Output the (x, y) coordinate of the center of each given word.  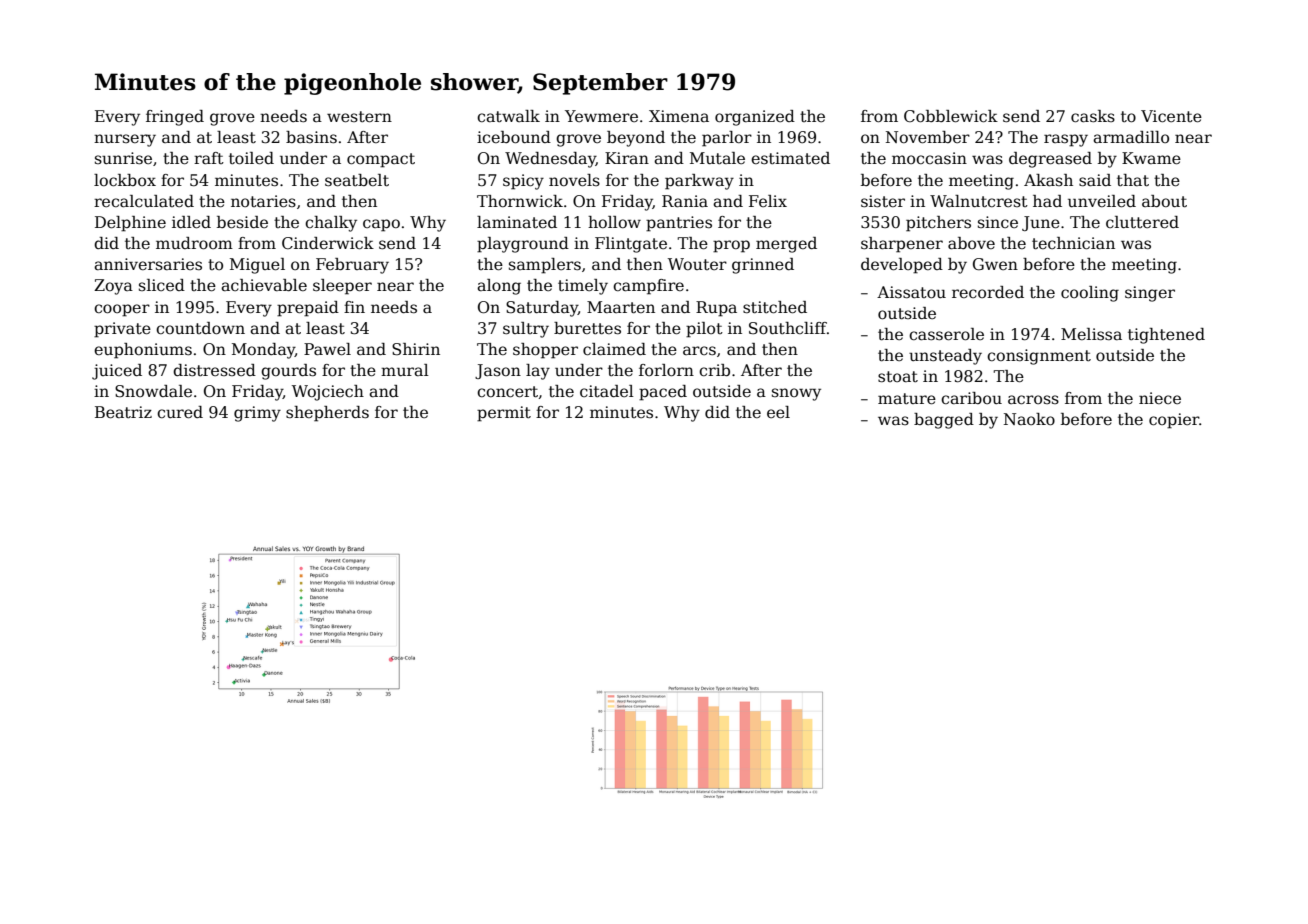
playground (523, 245)
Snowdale (153, 391)
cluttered (1142, 222)
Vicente (1171, 116)
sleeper (342, 287)
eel (778, 412)
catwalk (508, 116)
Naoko (1029, 419)
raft (209, 158)
